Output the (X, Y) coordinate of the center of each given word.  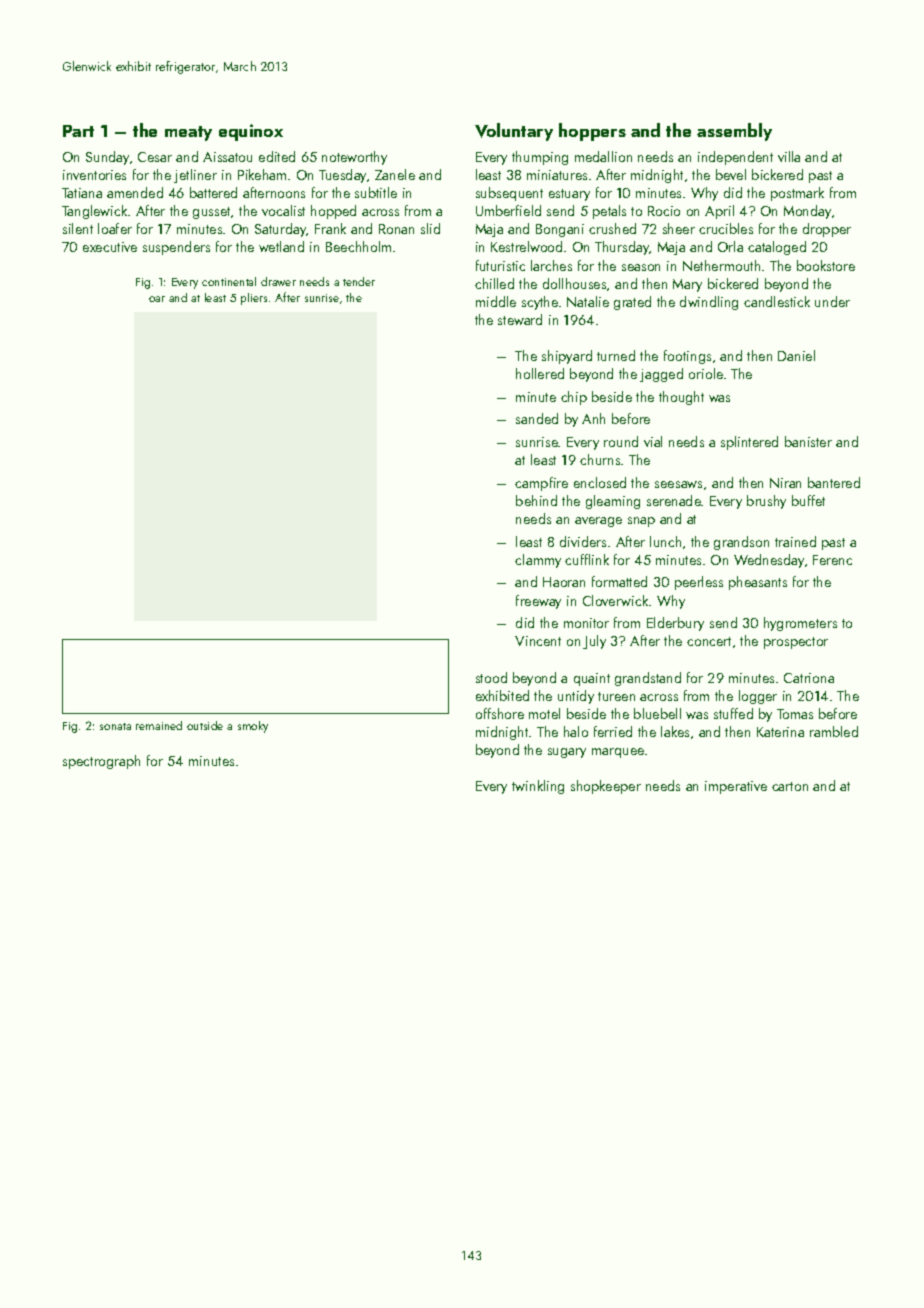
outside (205, 725)
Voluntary (514, 132)
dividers (583, 541)
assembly (734, 132)
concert (709, 641)
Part (78, 131)
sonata (115, 726)
